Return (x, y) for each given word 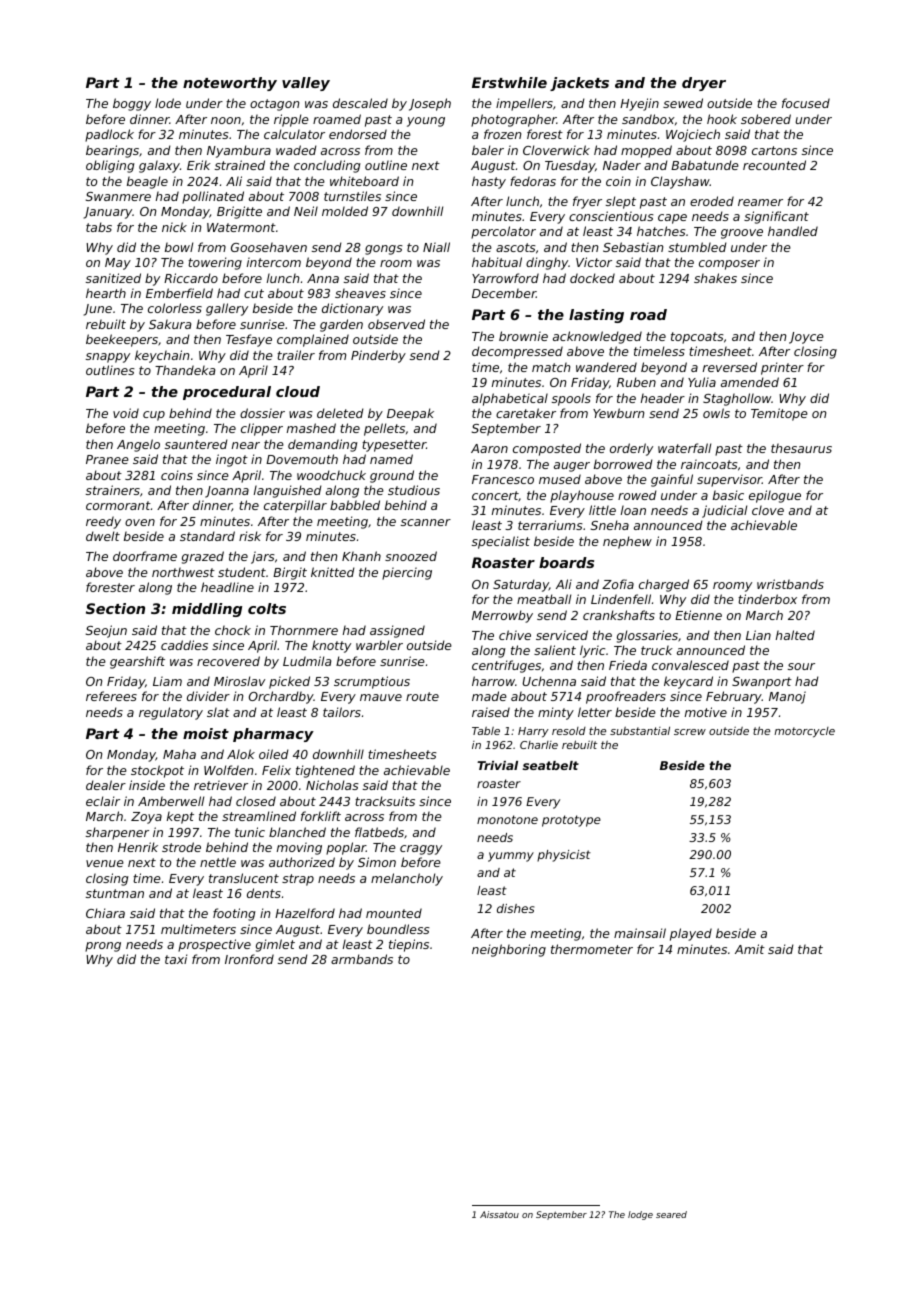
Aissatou (499, 1214)
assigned (397, 631)
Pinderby (378, 356)
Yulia (702, 382)
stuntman (115, 893)
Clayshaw (680, 182)
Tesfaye (249, 340)
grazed (203, 557)
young (426, 122)
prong (103, 947)
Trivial (497, 765)
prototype (571, 821)
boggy (132, 104)
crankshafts (619, 615)
